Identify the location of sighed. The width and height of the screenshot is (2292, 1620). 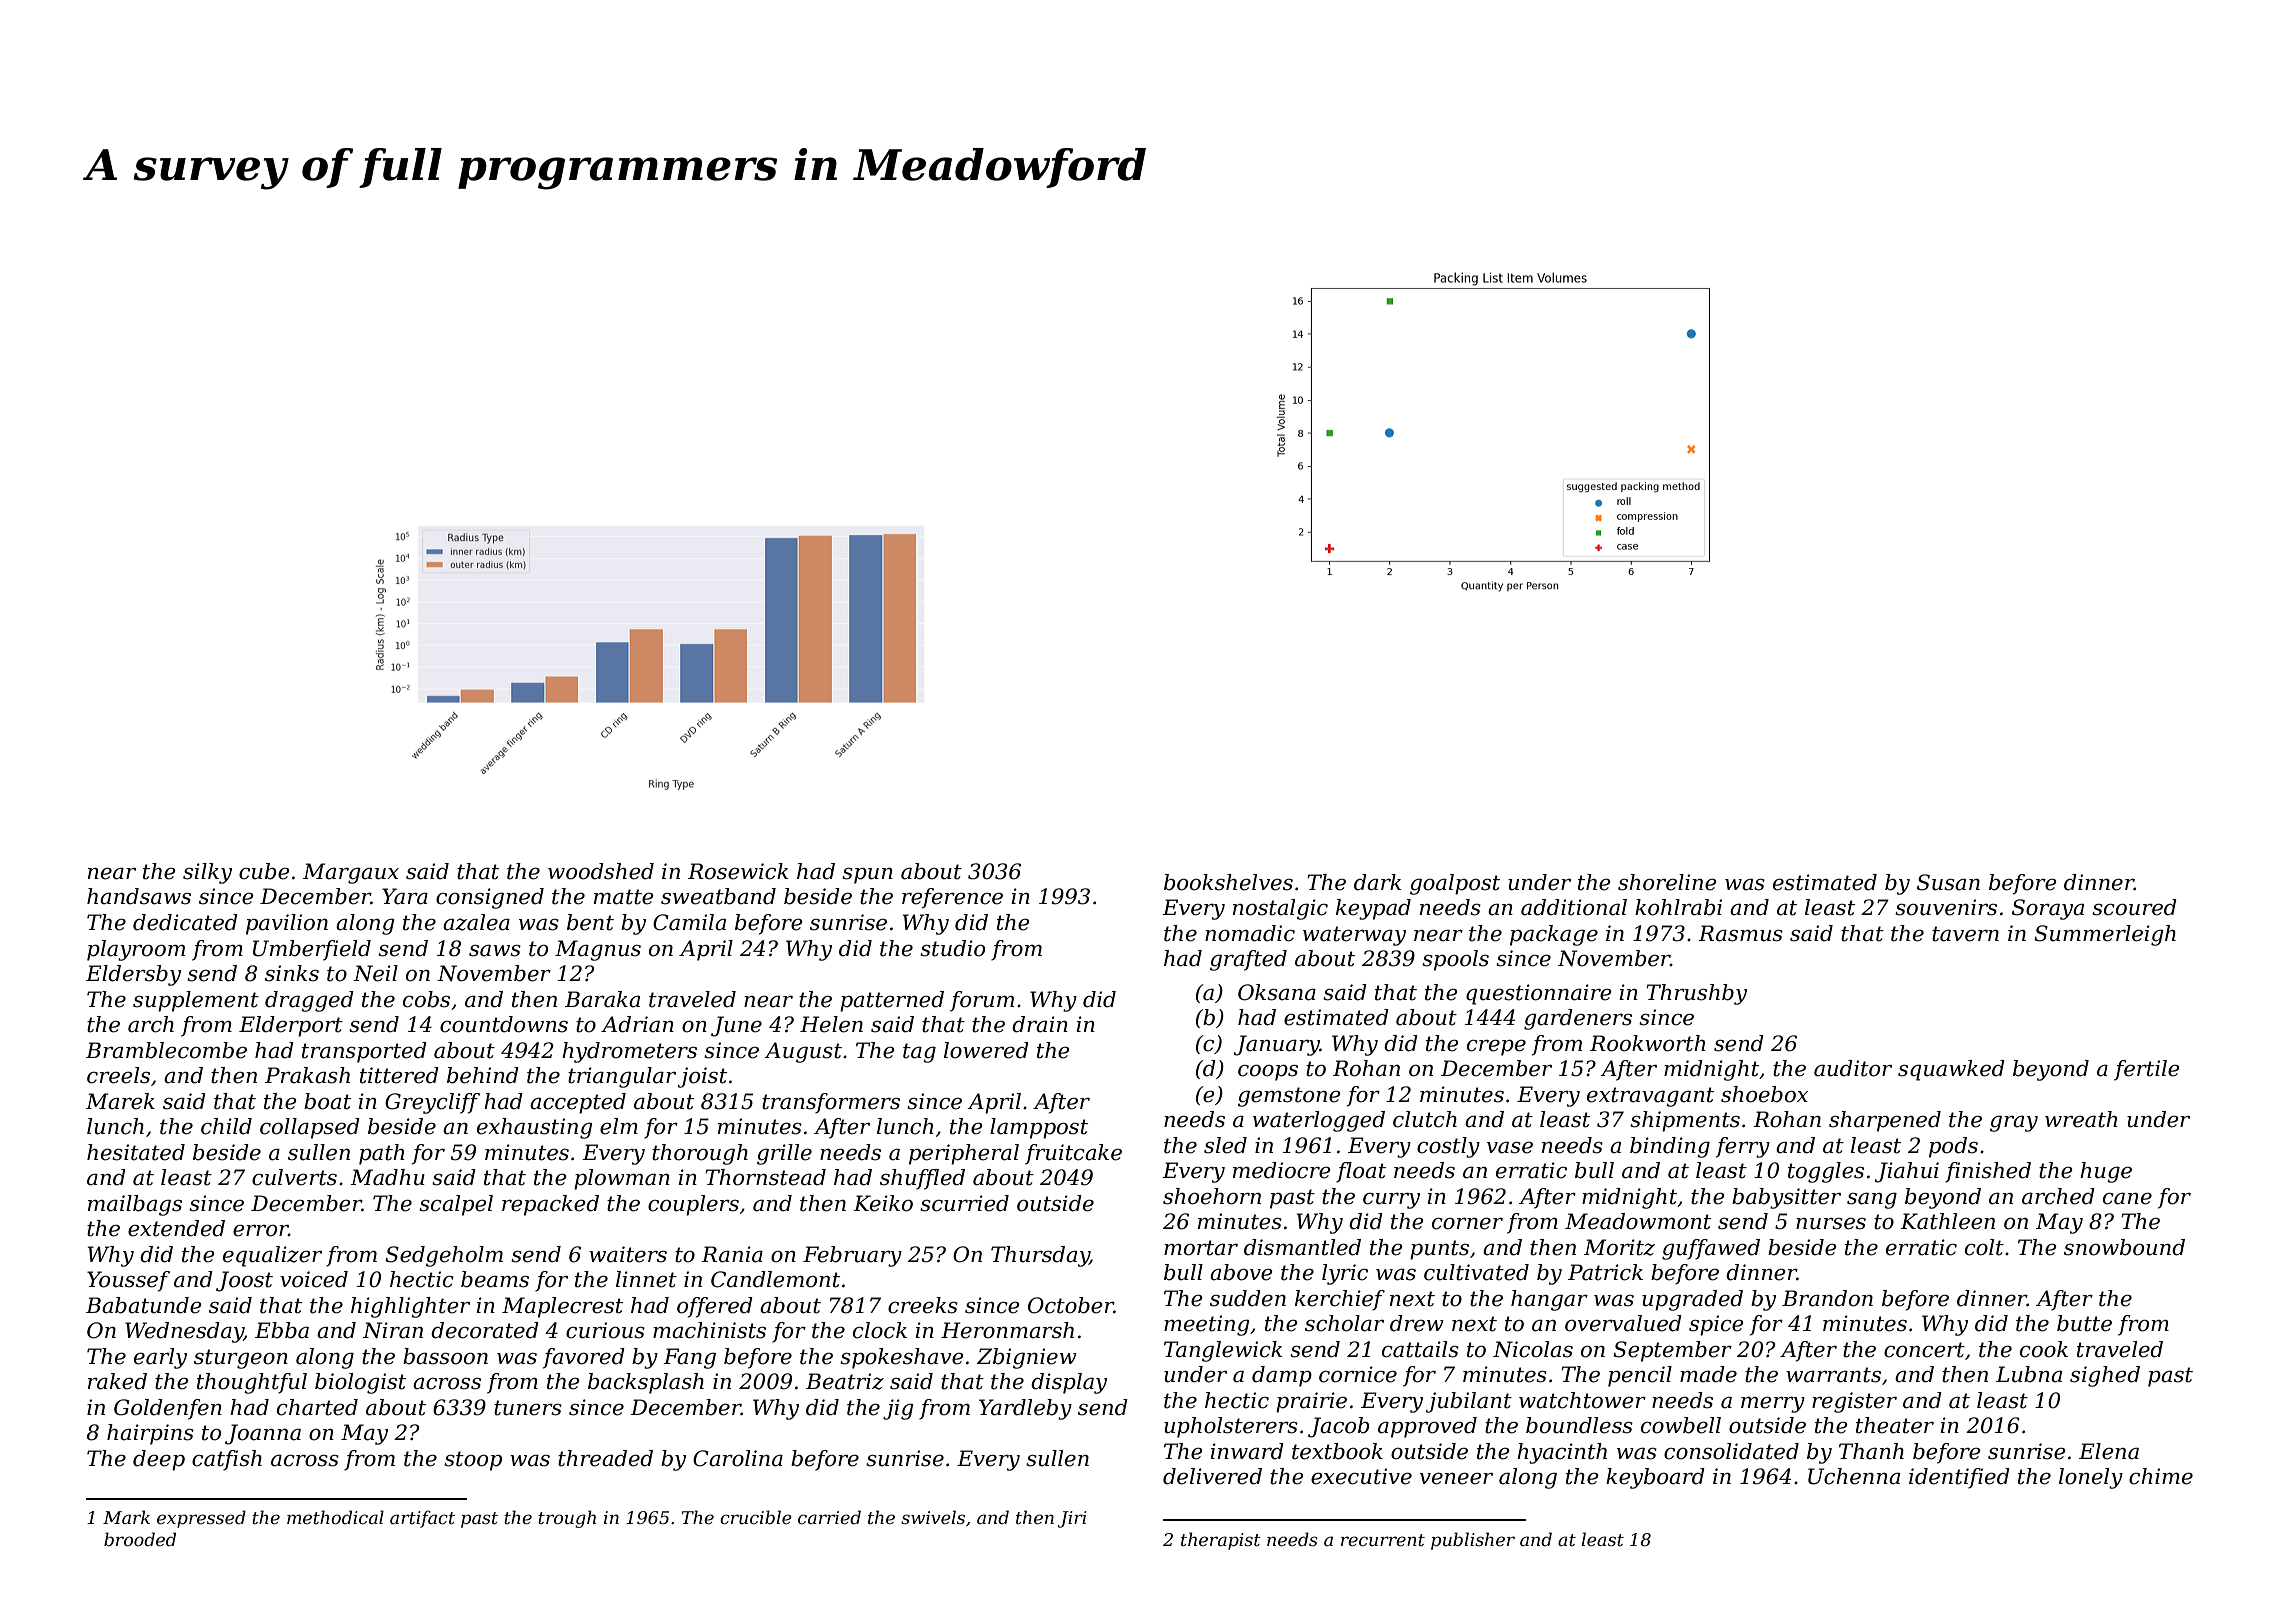
(2105, 1376).
